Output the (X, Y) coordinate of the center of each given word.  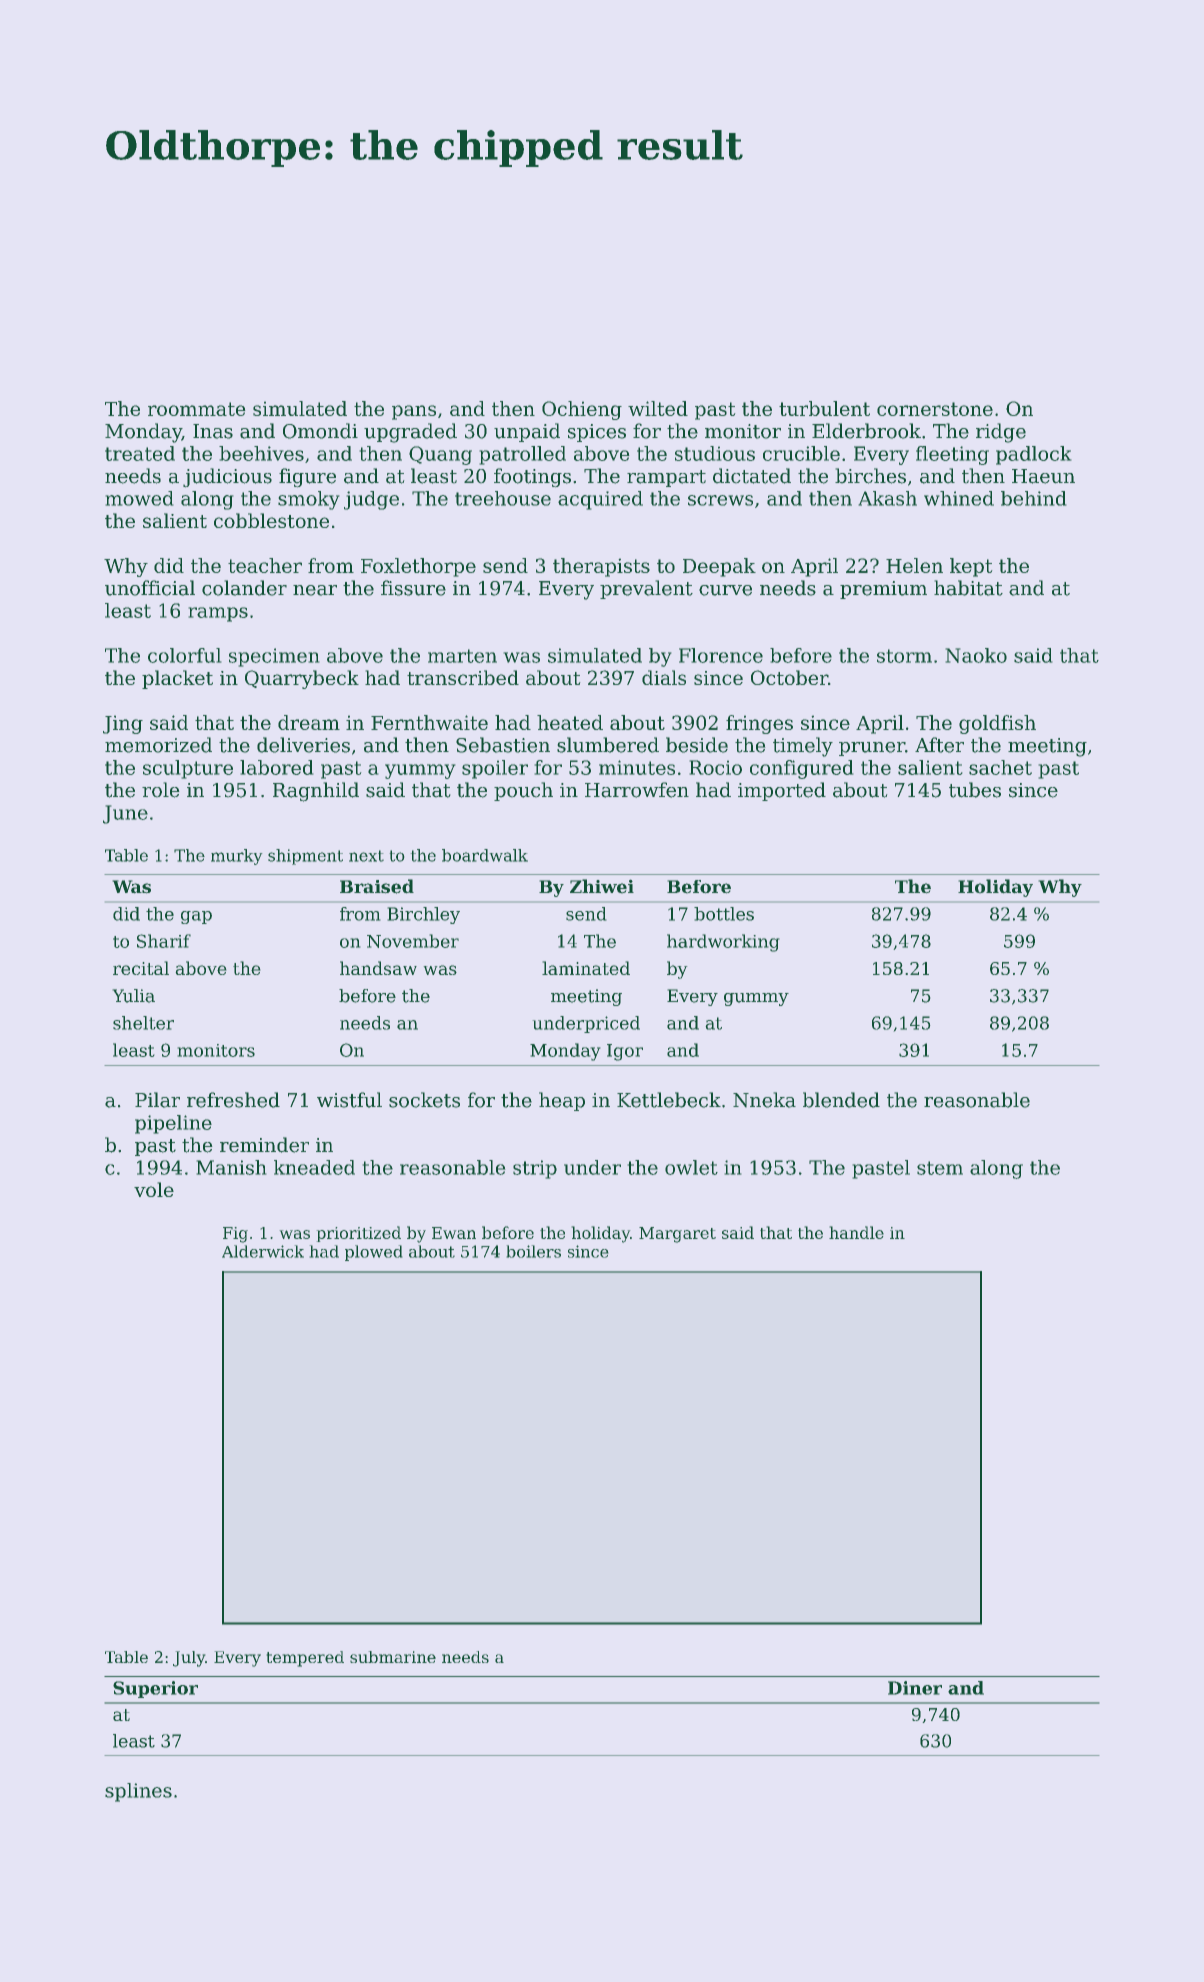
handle (856, 1232)
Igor (625, 1052)
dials (664, 677)
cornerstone (935, 409)
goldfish (997, 724)
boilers (533, 1251)
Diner (915, 1688)
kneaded (314, 1167)
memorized (158, 745)
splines (138, 1792)
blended (841, 1100)
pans (414, 412)
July (189, 1659)
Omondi (320, 431)
